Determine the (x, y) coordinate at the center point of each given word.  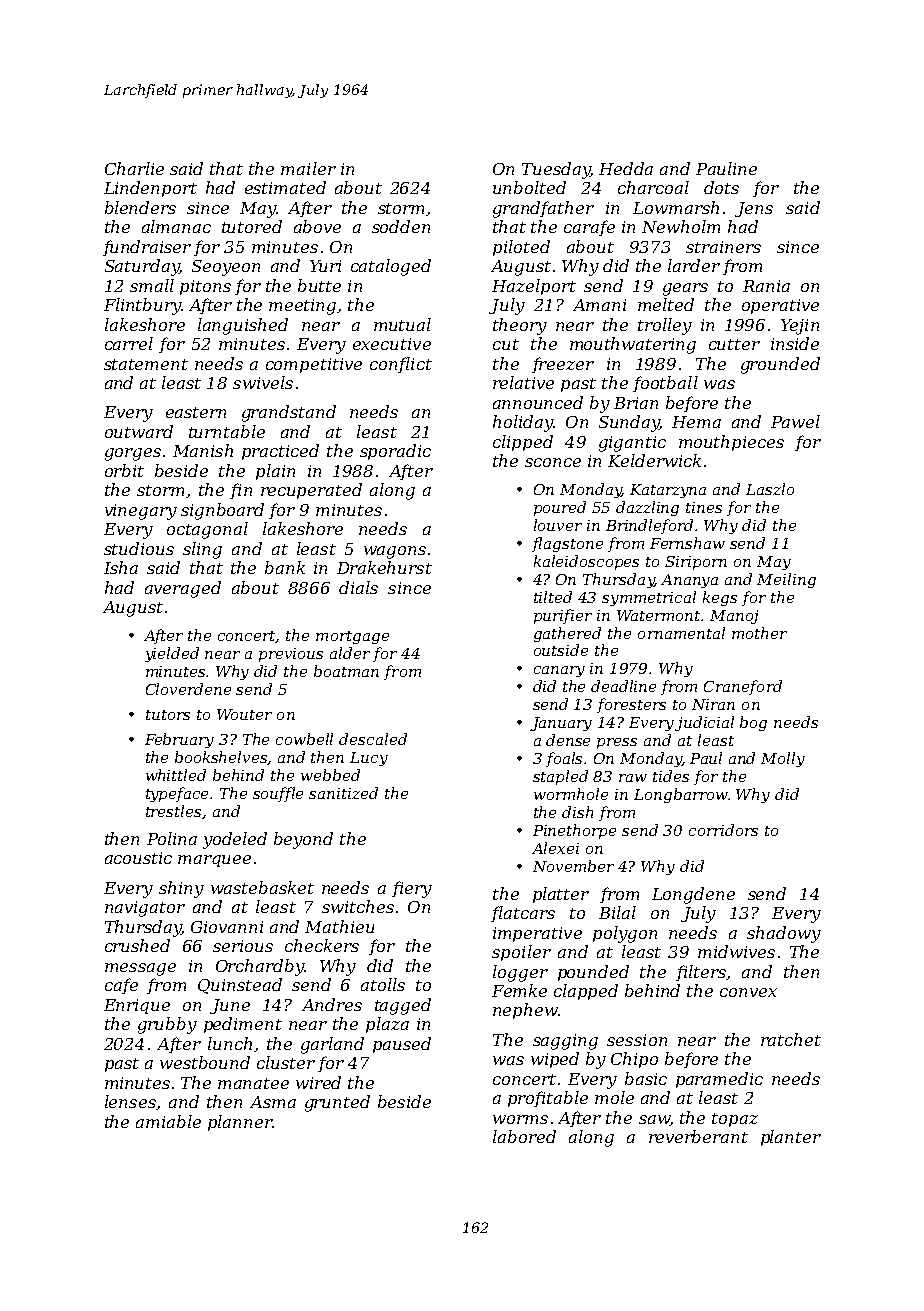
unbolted (529, 187)
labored (524, 1136)
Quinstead (240, 986)
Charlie (134, 168)
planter (791, 1138)
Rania (766, 286)
